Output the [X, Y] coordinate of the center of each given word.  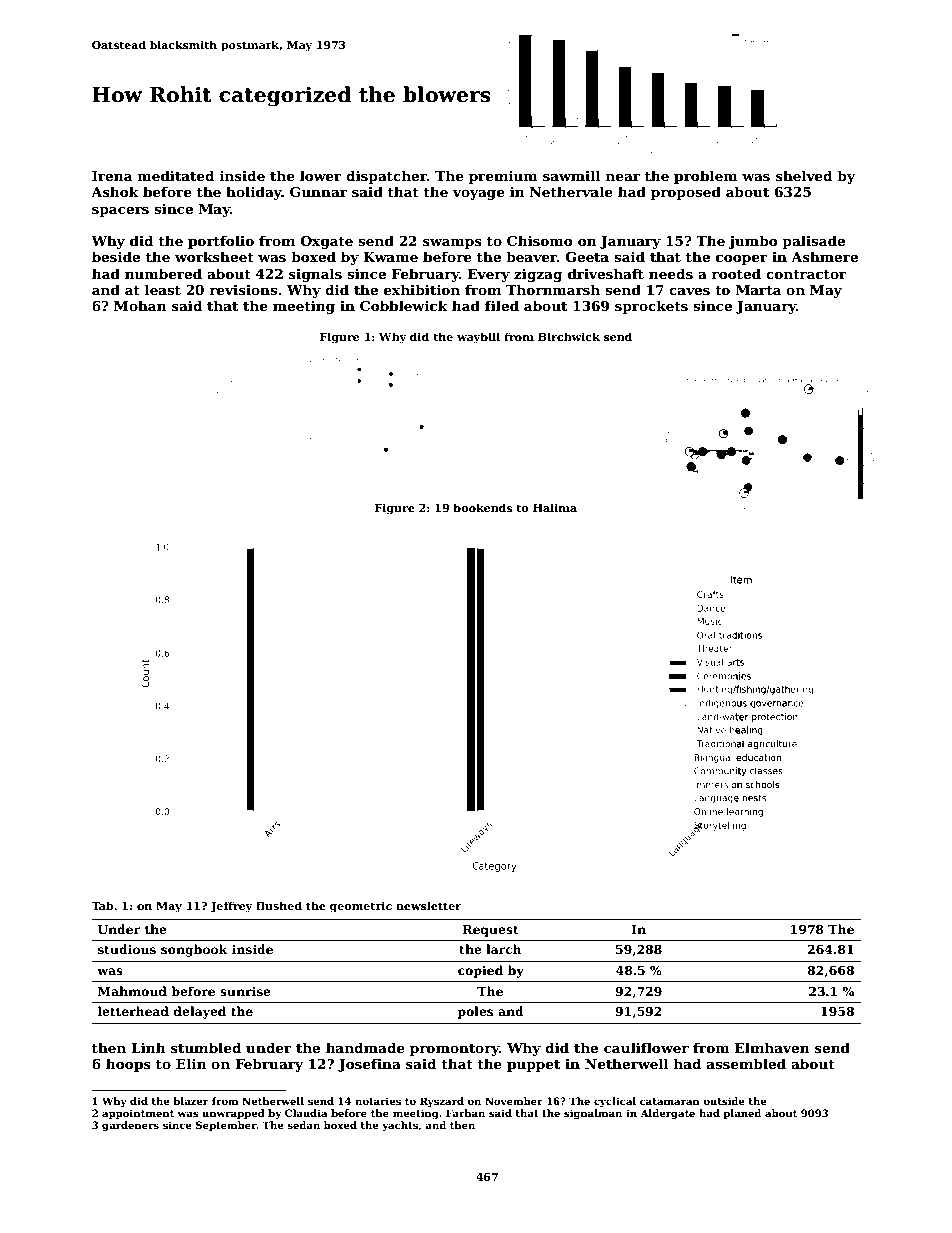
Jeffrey [231, 907]
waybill [478, 338]
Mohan [140, 305]
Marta [758, 290]
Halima [555, 507]
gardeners [130, 1126]
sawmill [571, 175]
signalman [593, 1114]
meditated [176, 175]
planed [742, 1114]
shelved [804, 175]
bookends [482, 507]
